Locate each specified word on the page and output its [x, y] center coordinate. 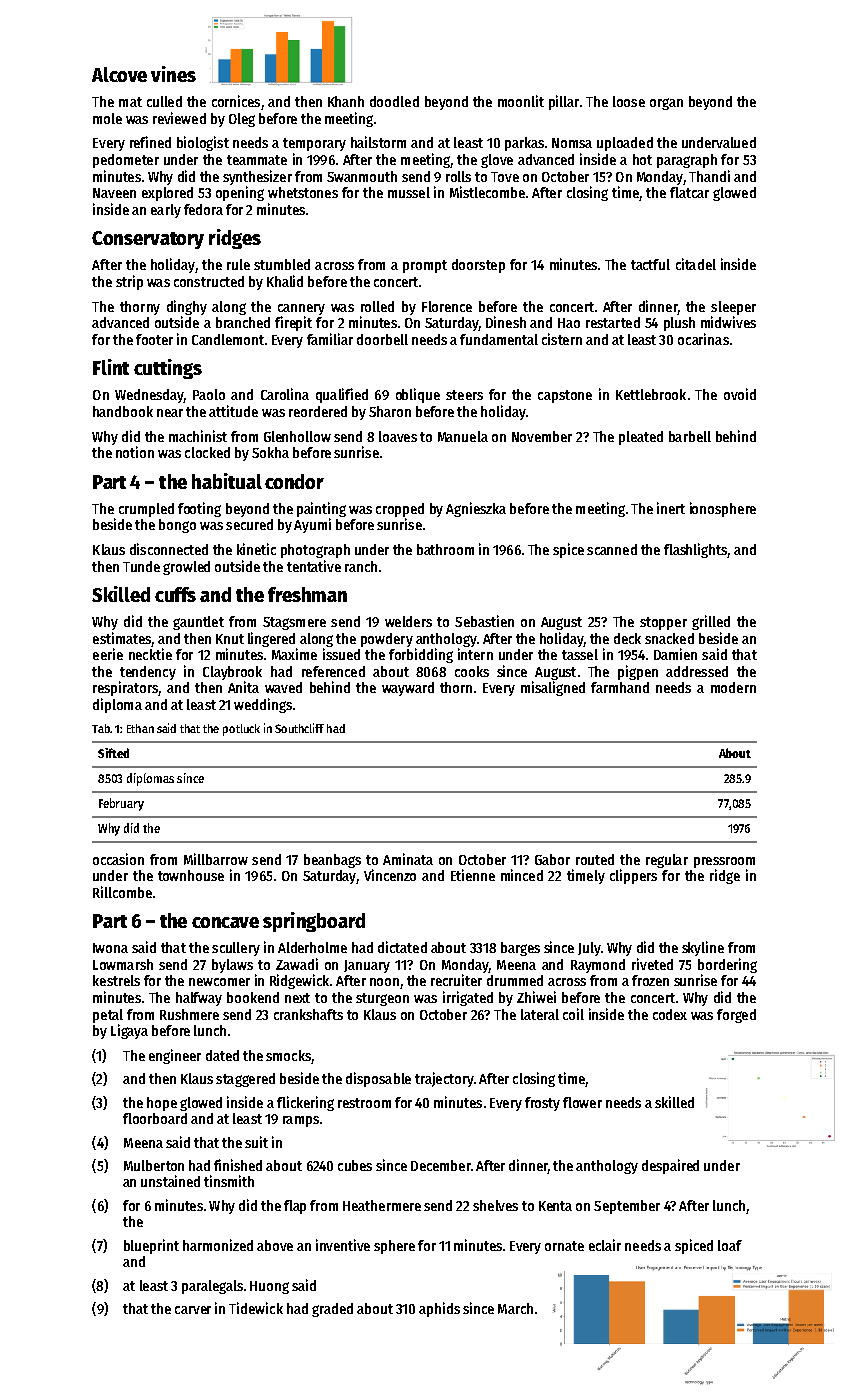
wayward [408, 689]
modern [733, 687]
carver [193, 1310]
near [170, 413]
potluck [241, 730]
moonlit [521, 101]
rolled [377, 306]
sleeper [733, 308]
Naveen [114, 193]
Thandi [709, 176]
